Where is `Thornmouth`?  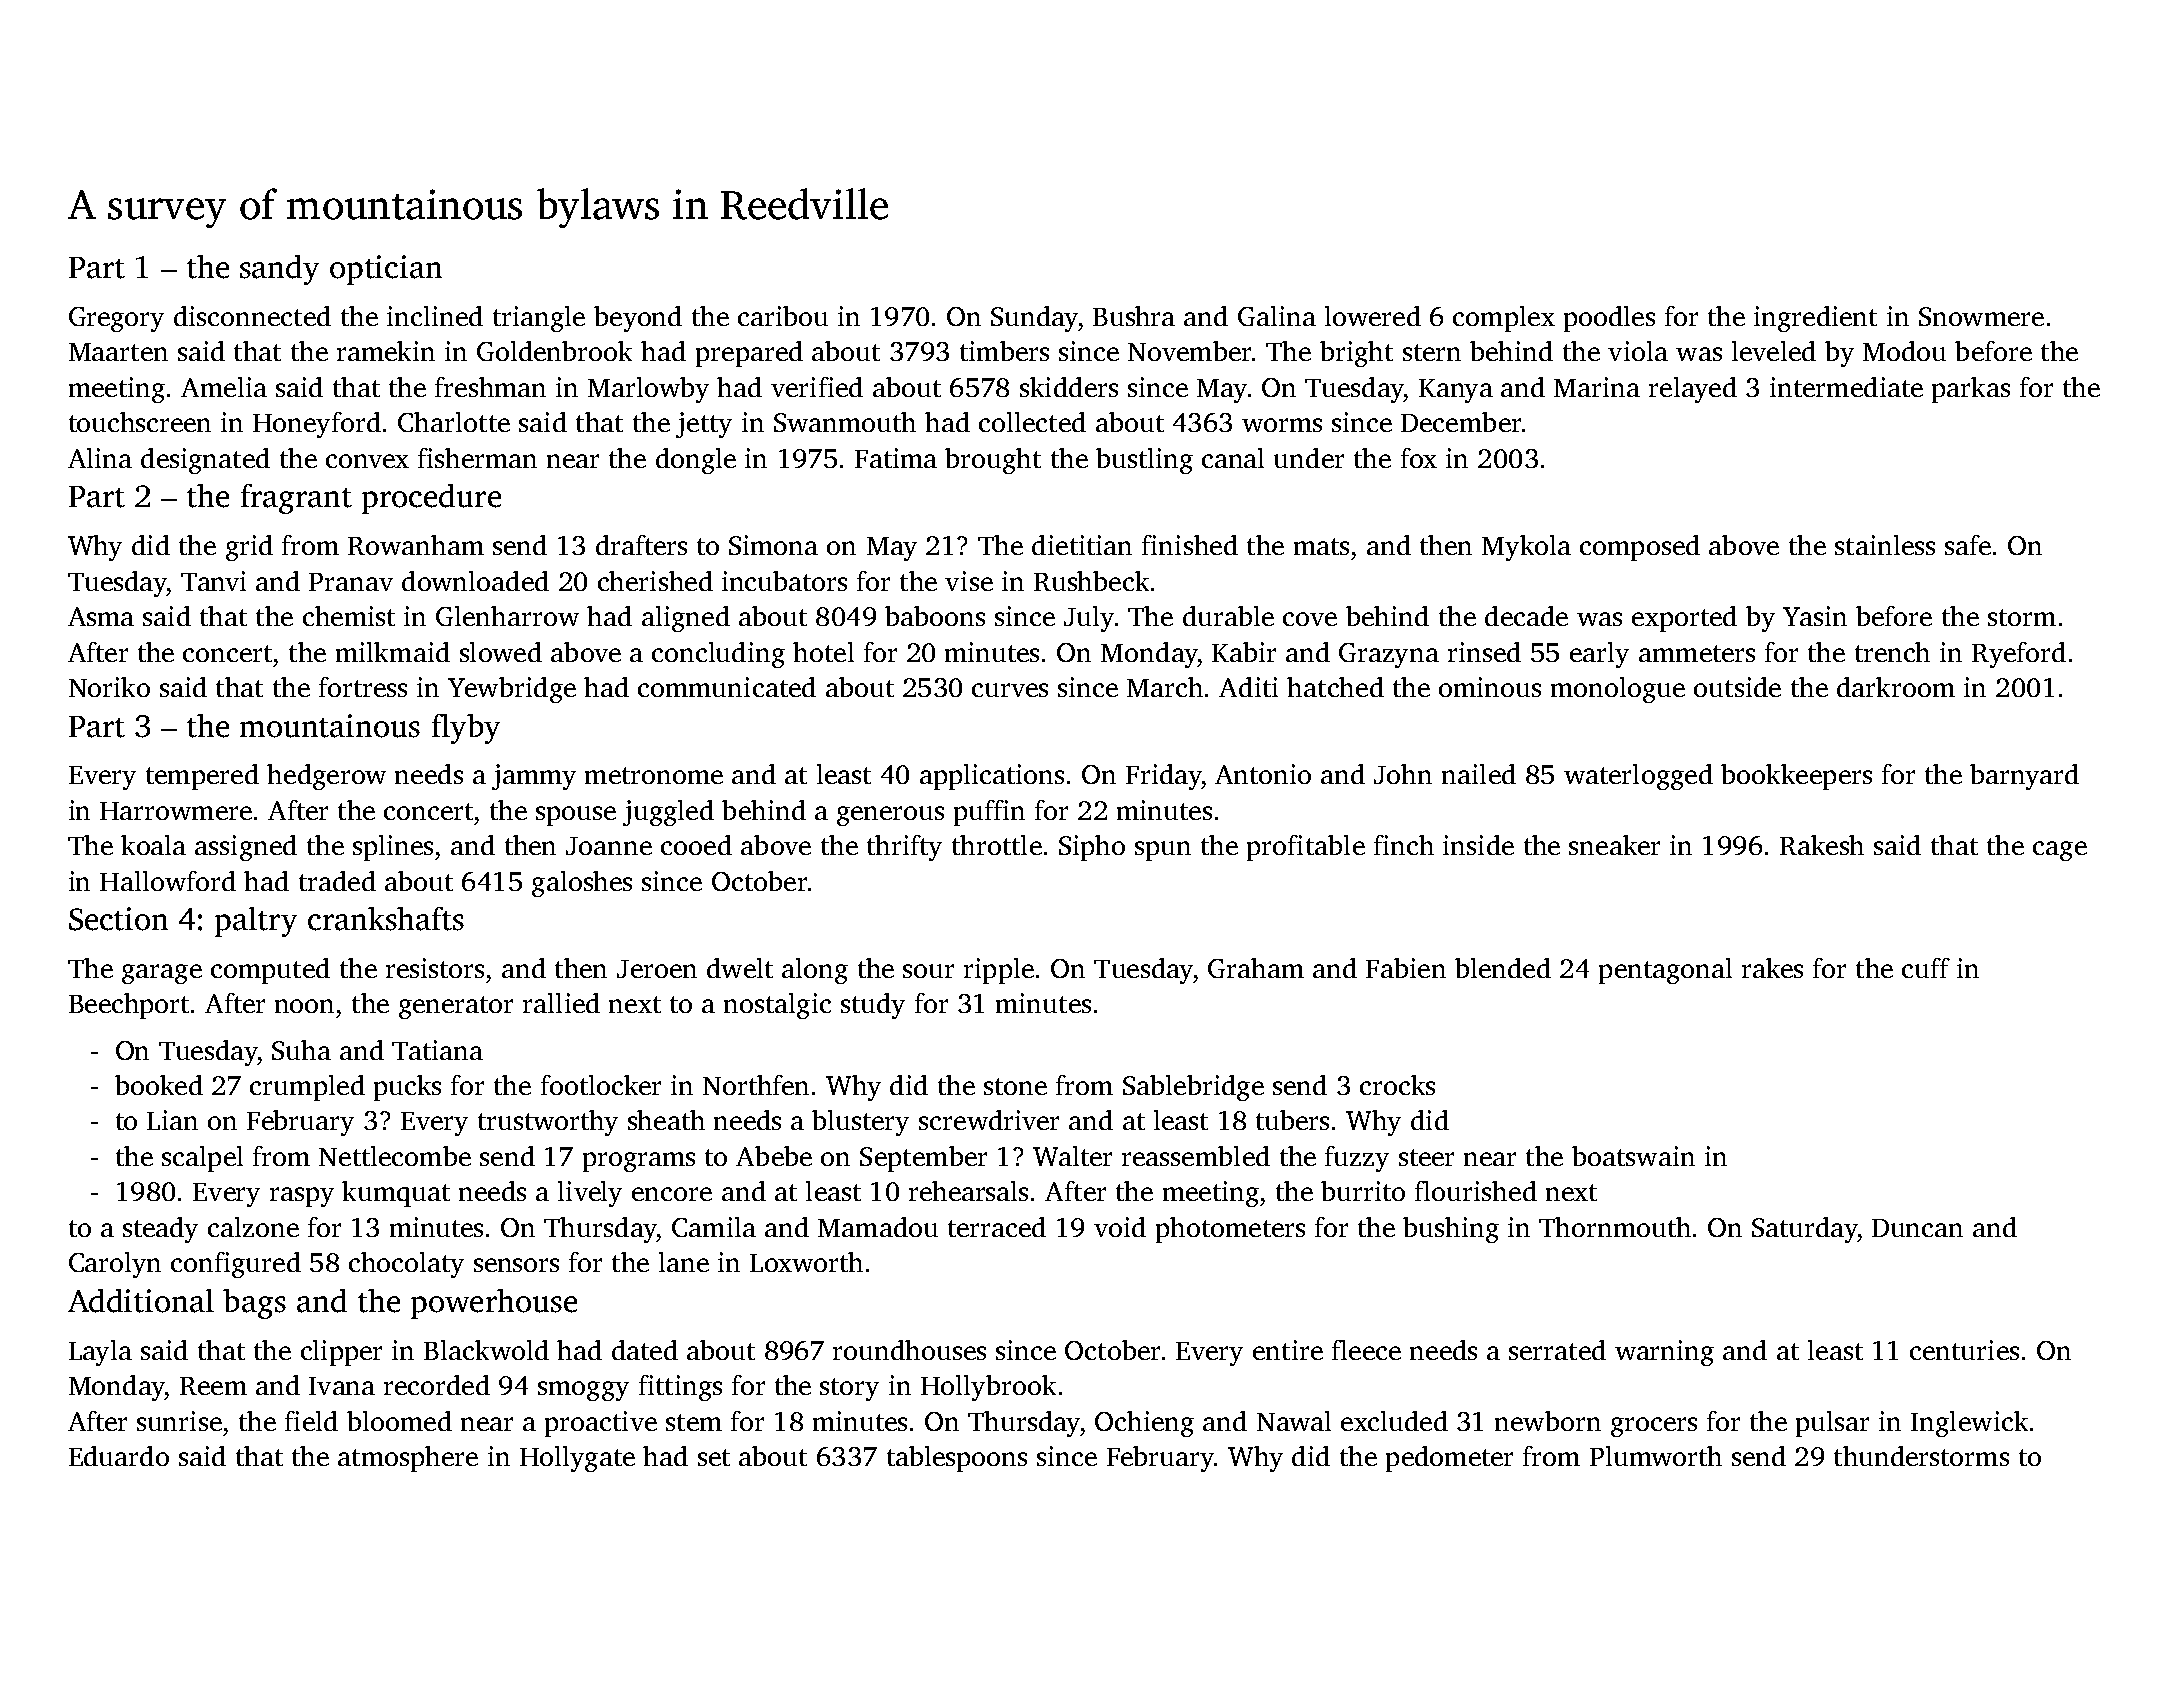
Thornmouth is located at coordinates (1615, 1227).
